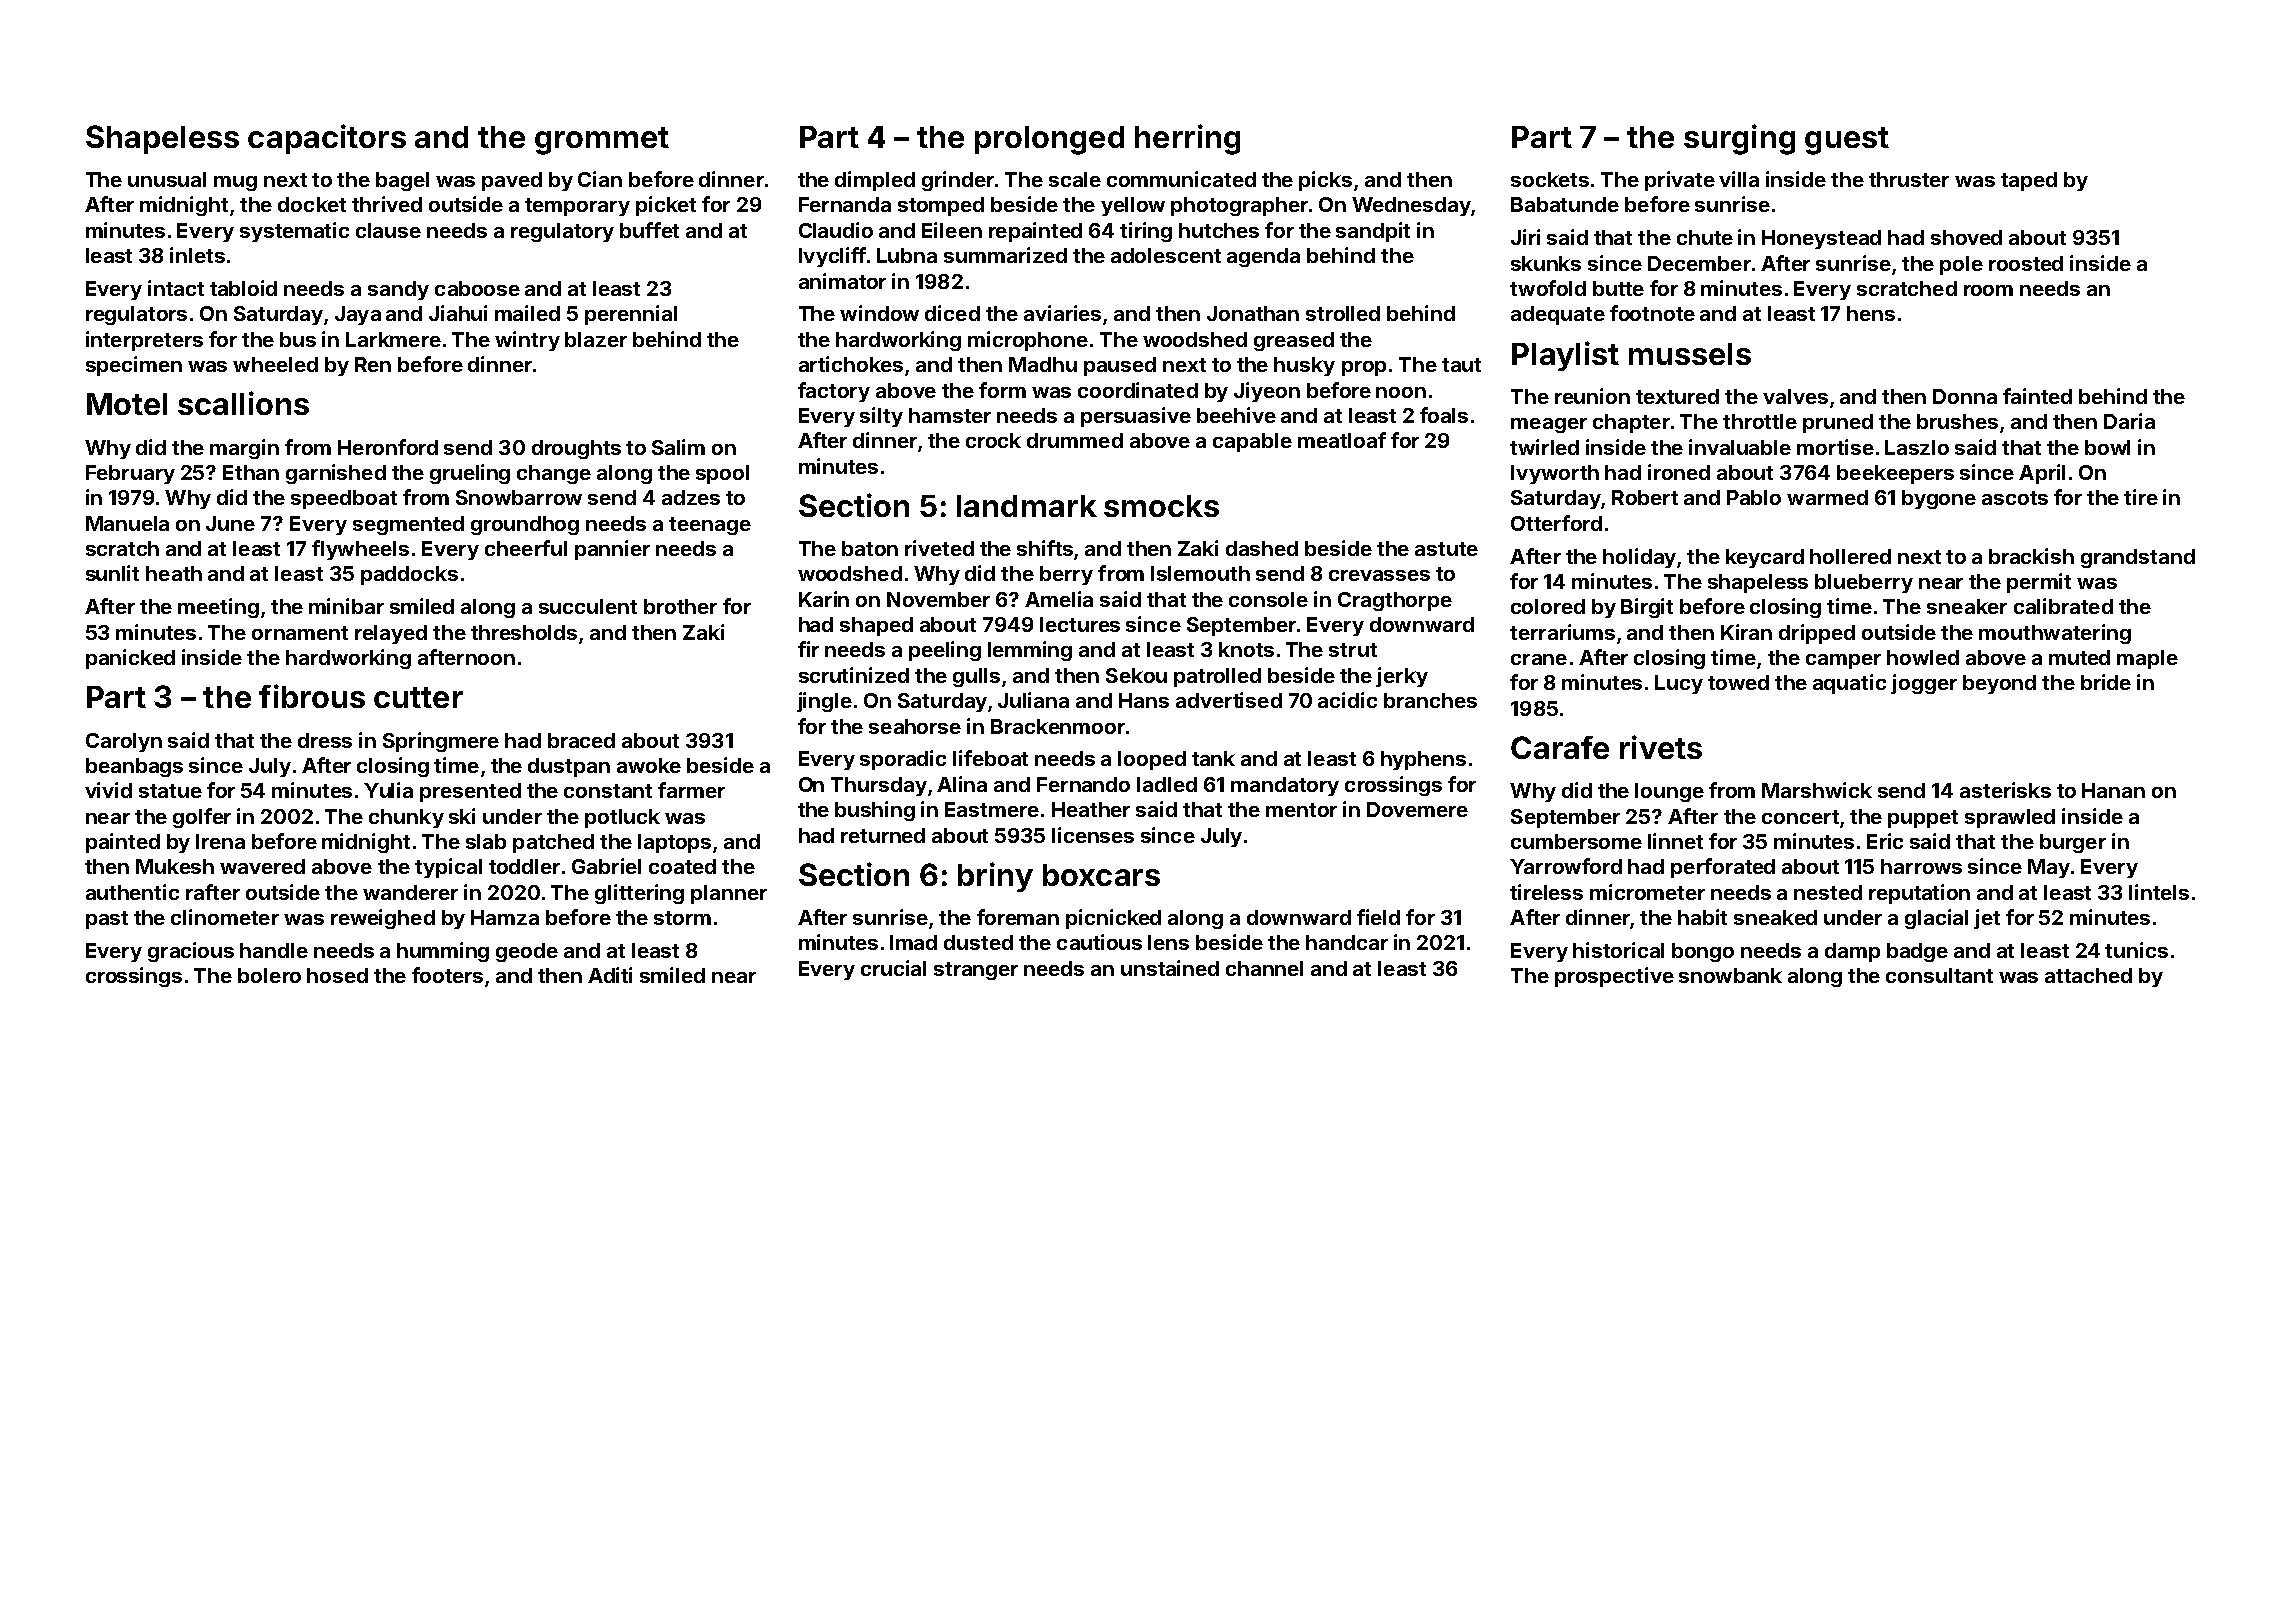  Describe the element at coordinates (1187, 139) in the page. I see `herring` at that location.
